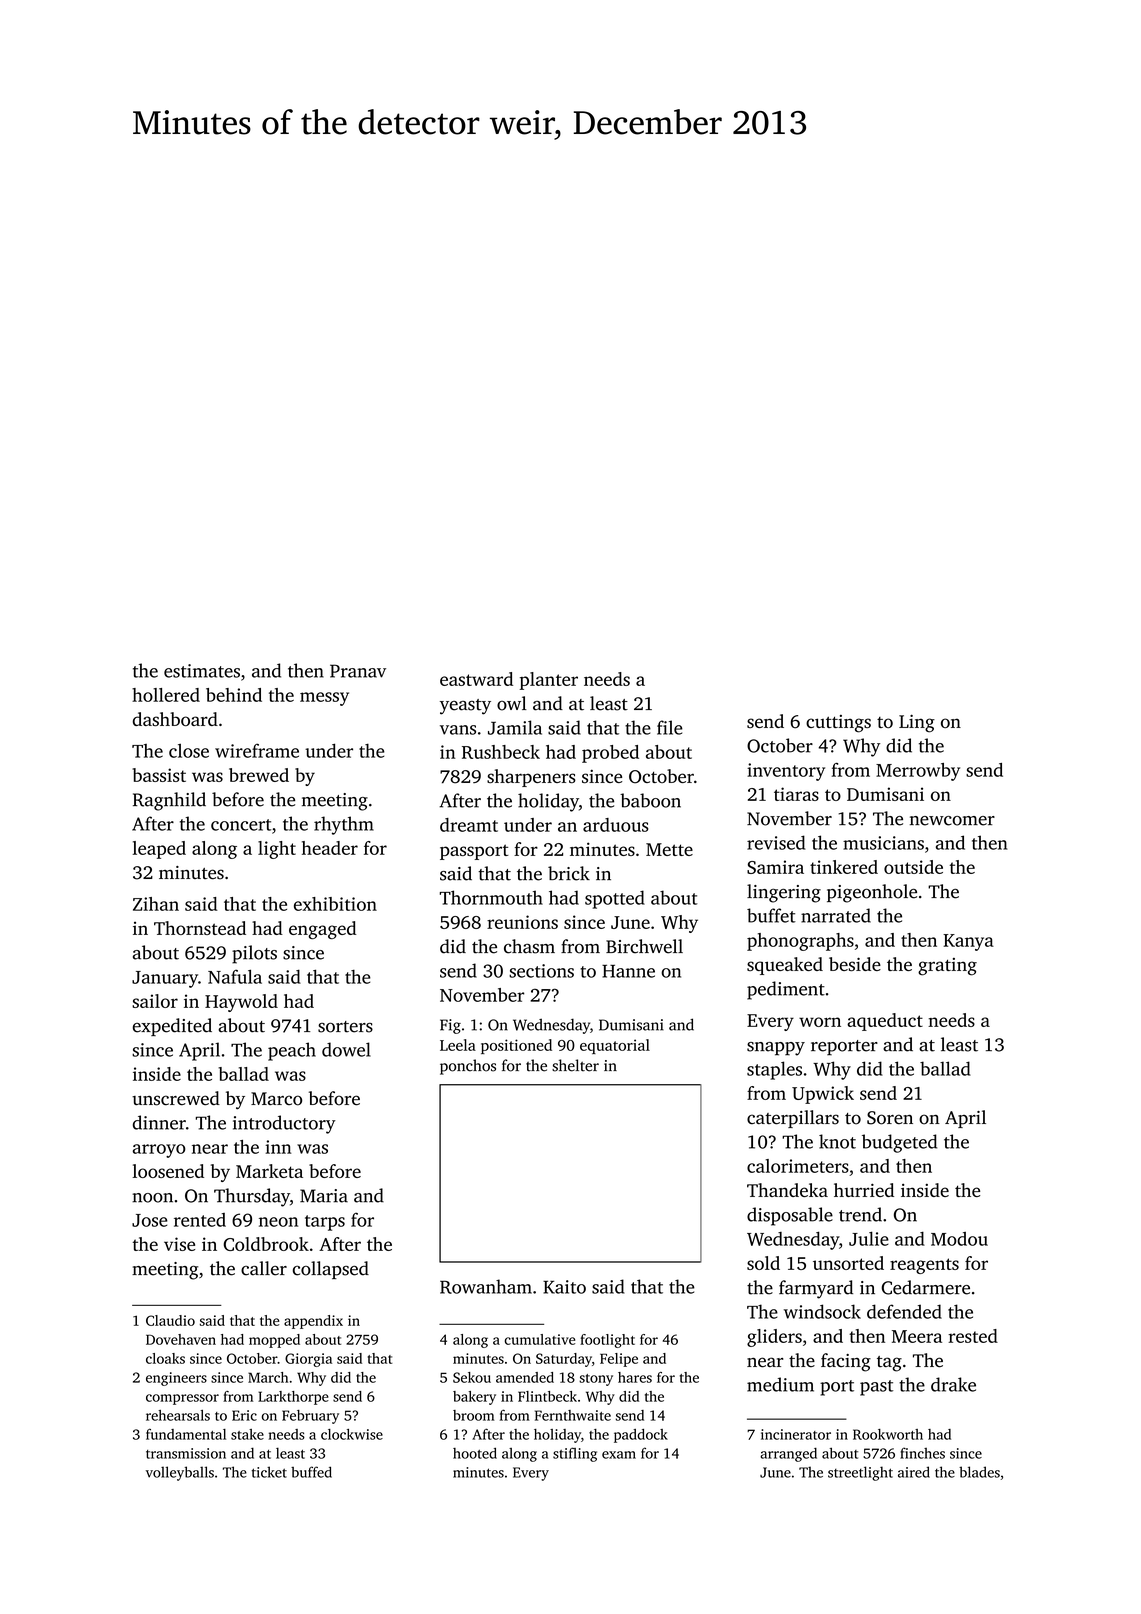  I want to click on dreamt, so click(469, 825).
